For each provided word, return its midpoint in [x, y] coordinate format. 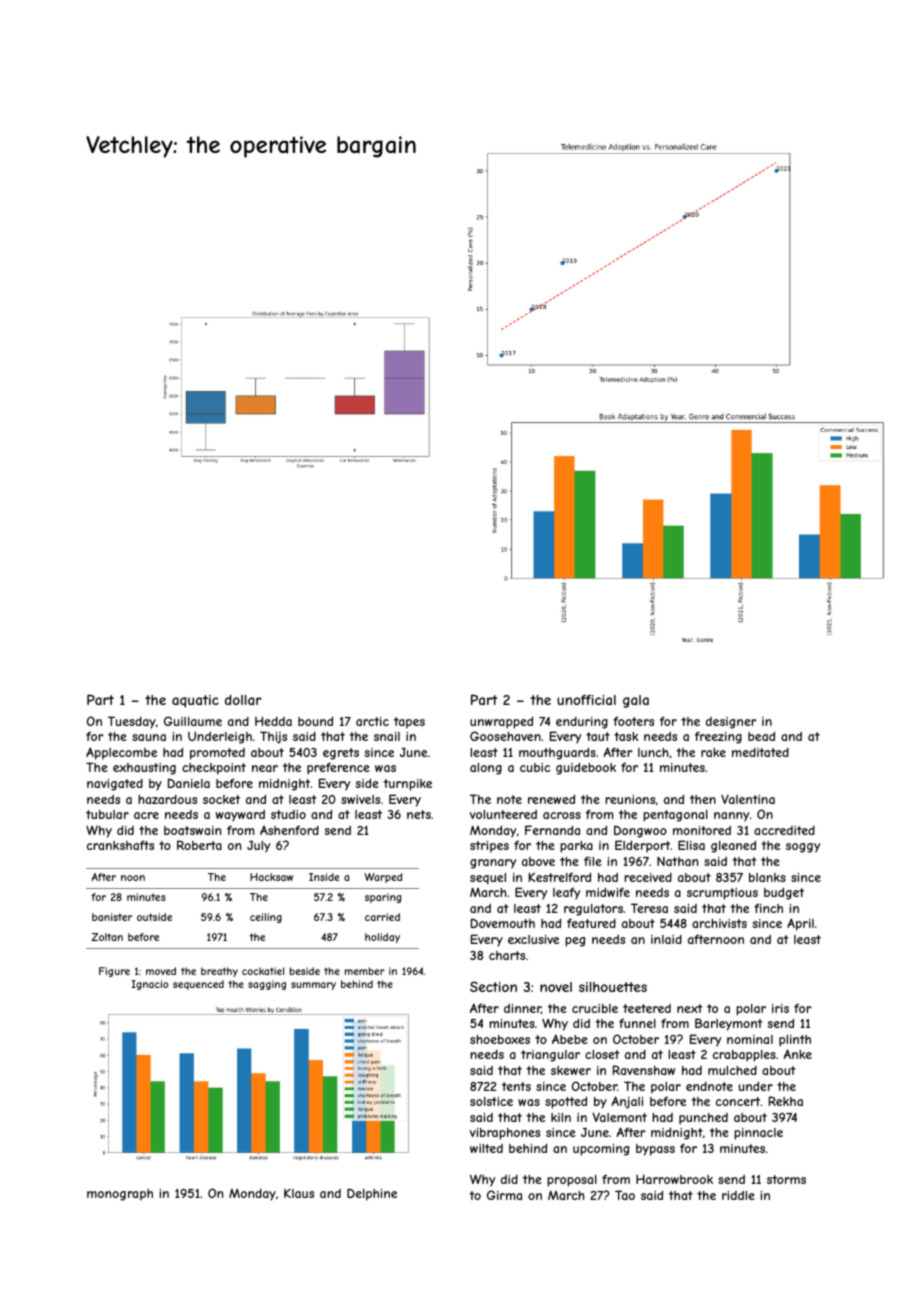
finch [768, 908]
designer [731, 723]
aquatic [195, 701]
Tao [625, 1195]
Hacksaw [271, 877]
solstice [491, 1101]
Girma [504, 1195]
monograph [120, 1195]
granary [493, 864]
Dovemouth [503, 923]
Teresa [649, 908]
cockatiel [263, 971]
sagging [267, 985]
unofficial [586, 700]
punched [703, 1119]
